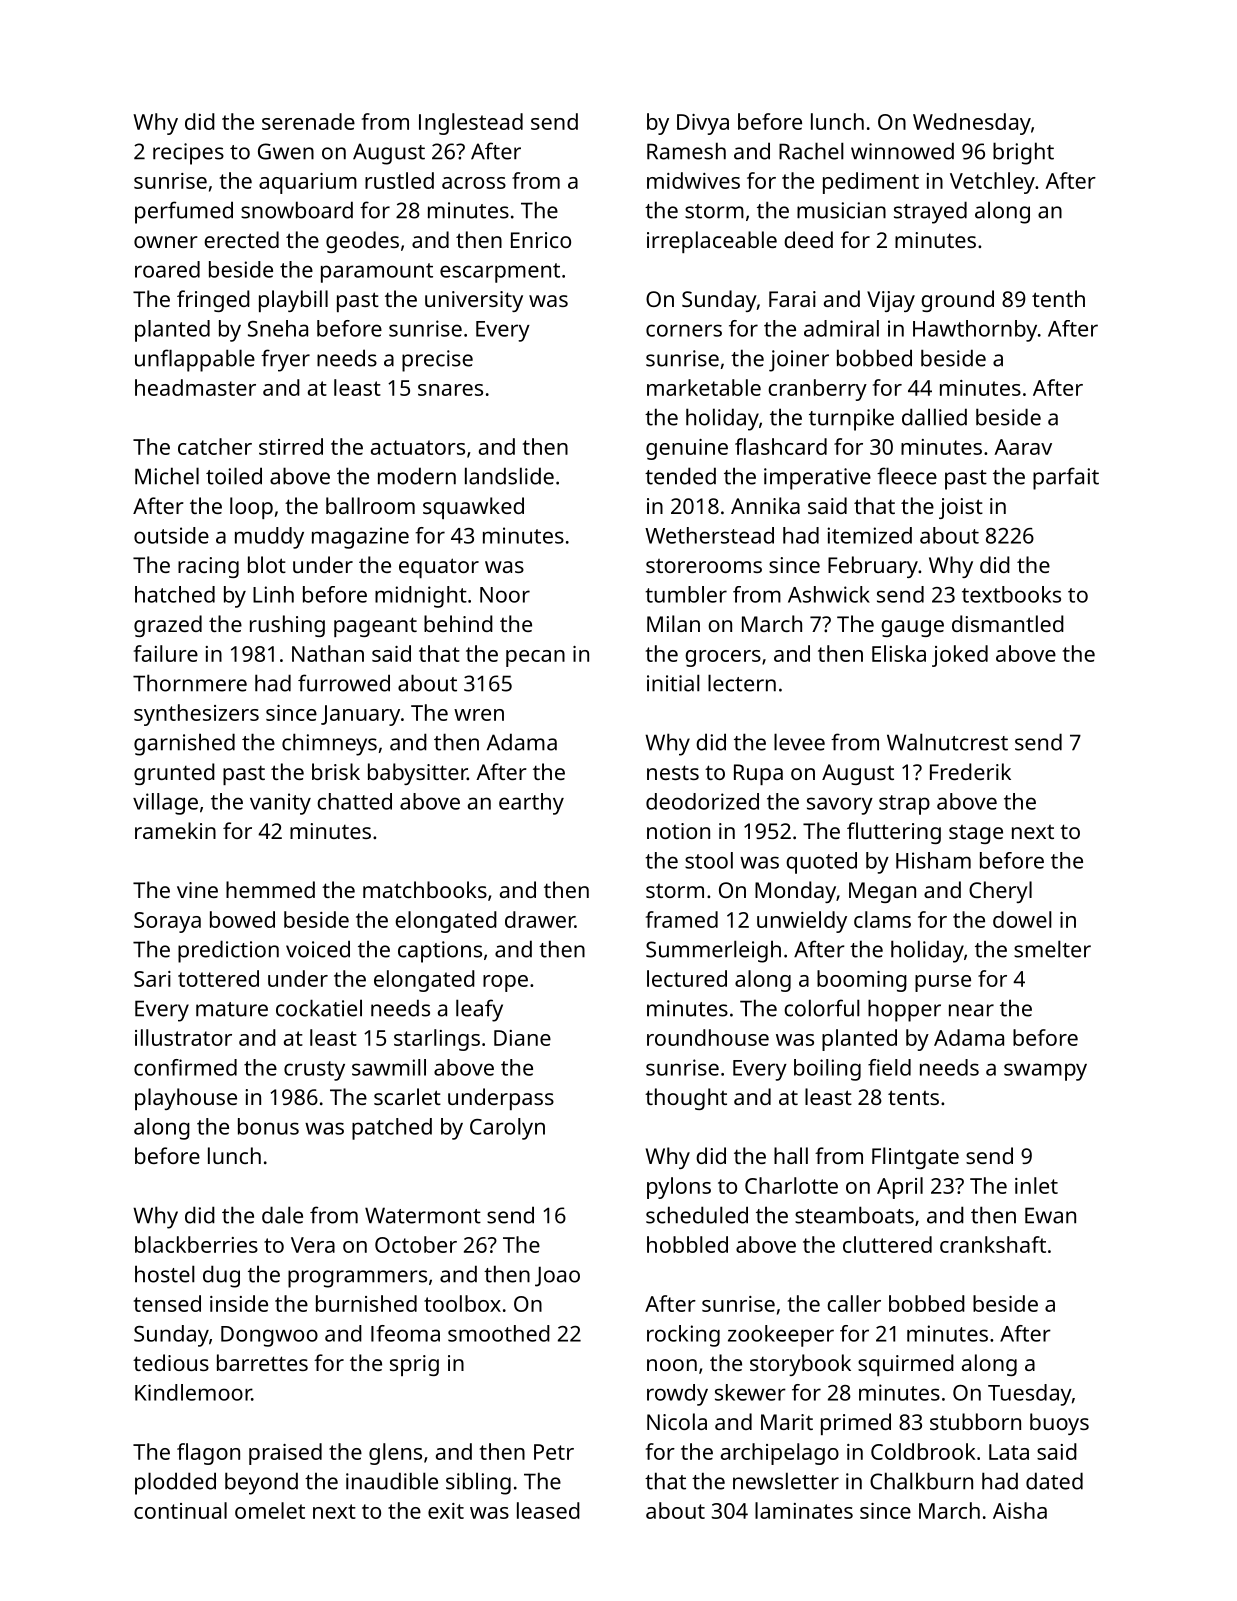 The image size is (1237, 1601). I want to click on serenade, so click(308, 121).
